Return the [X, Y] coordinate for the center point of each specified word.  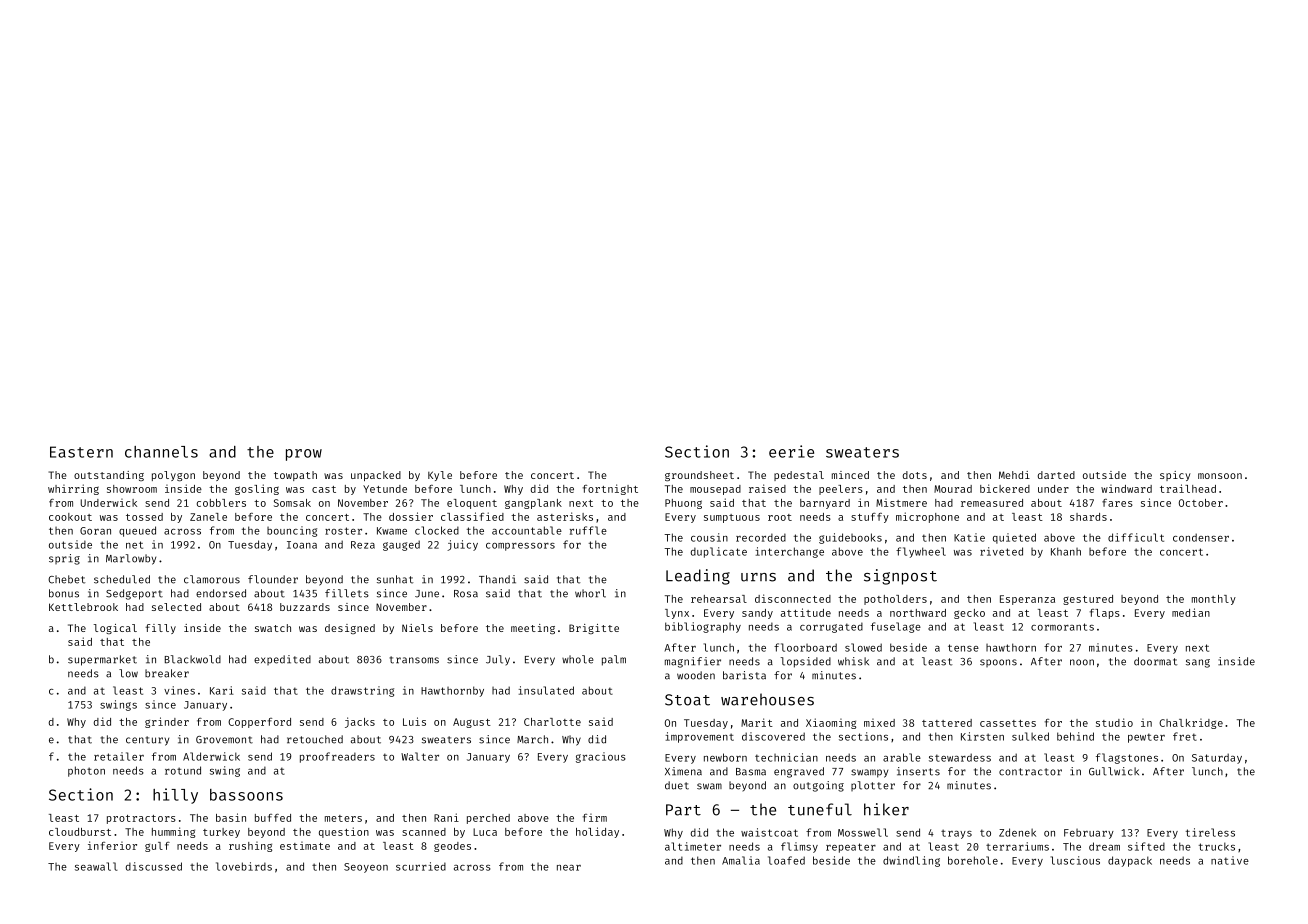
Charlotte [552, 722]
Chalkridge [1191, 724]
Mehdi [1014, 475]
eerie [791, 451]
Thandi [497, 579]
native [1230, 860]
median [1191, 612]
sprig [64, 559]
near [569, 868]
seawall [96, 866]
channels [161, 452]
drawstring [362, 691]
